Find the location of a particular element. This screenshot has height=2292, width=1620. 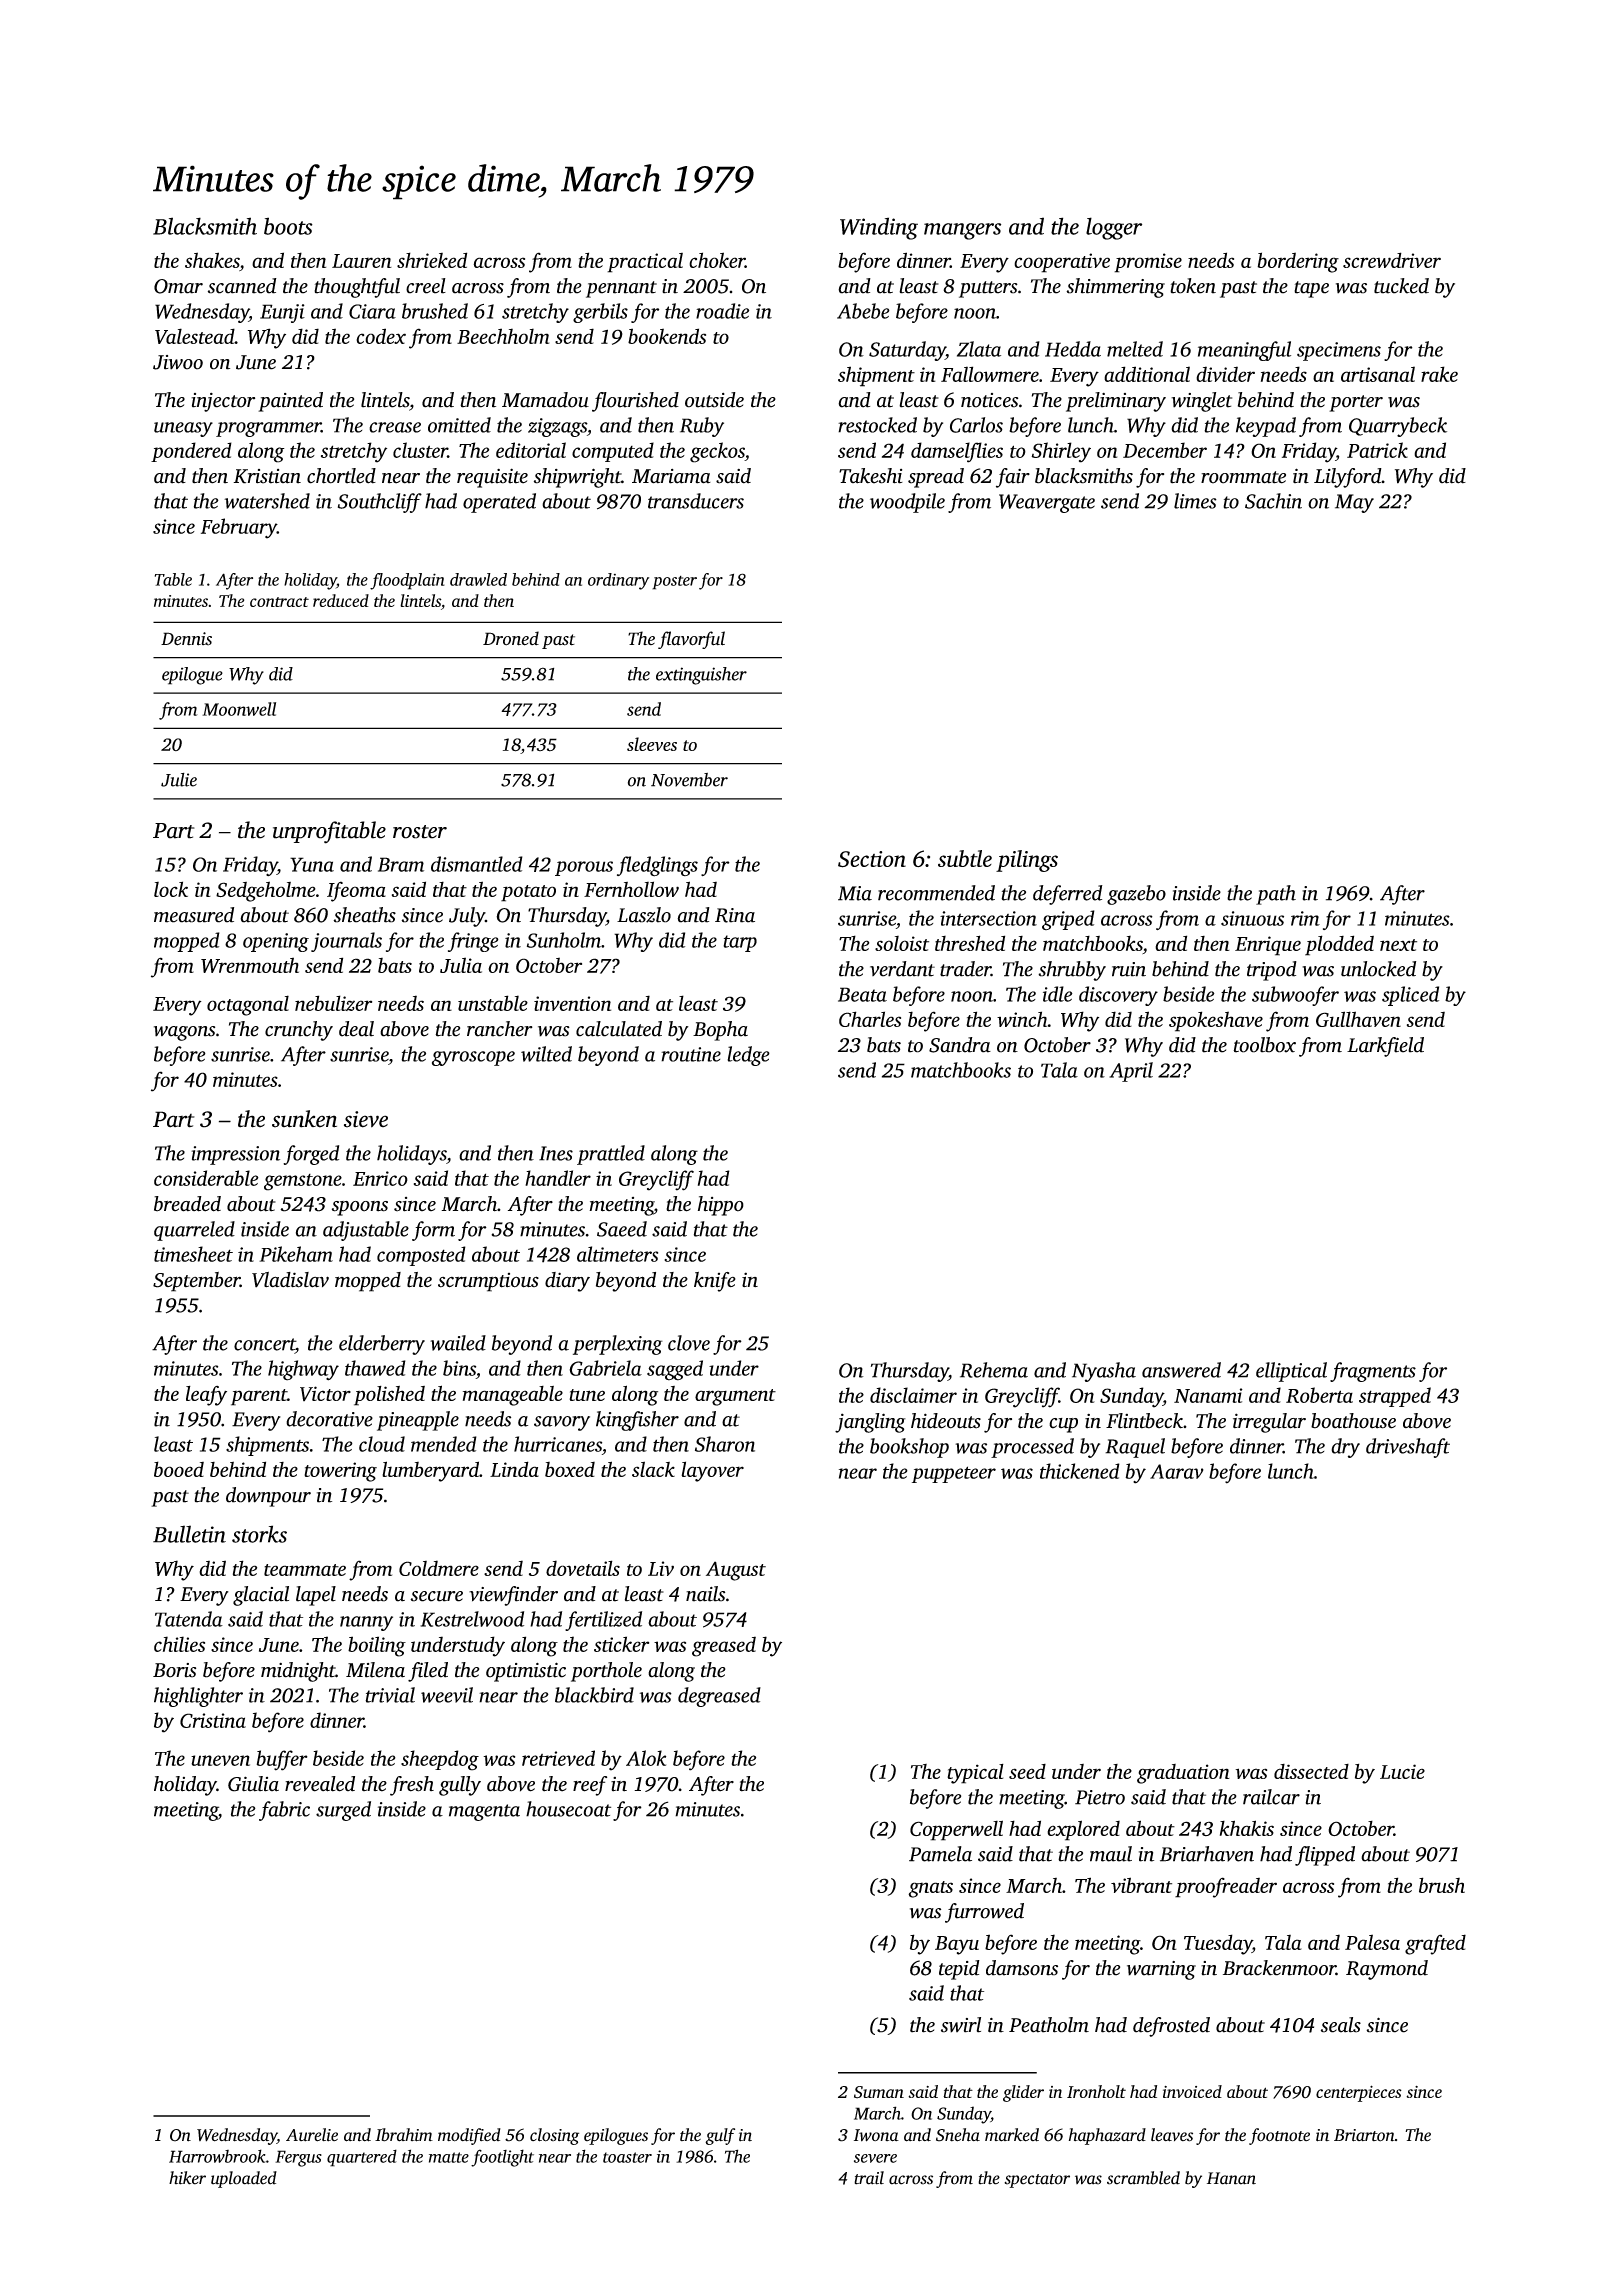

wagons is located at coordinates (184, 1033).
